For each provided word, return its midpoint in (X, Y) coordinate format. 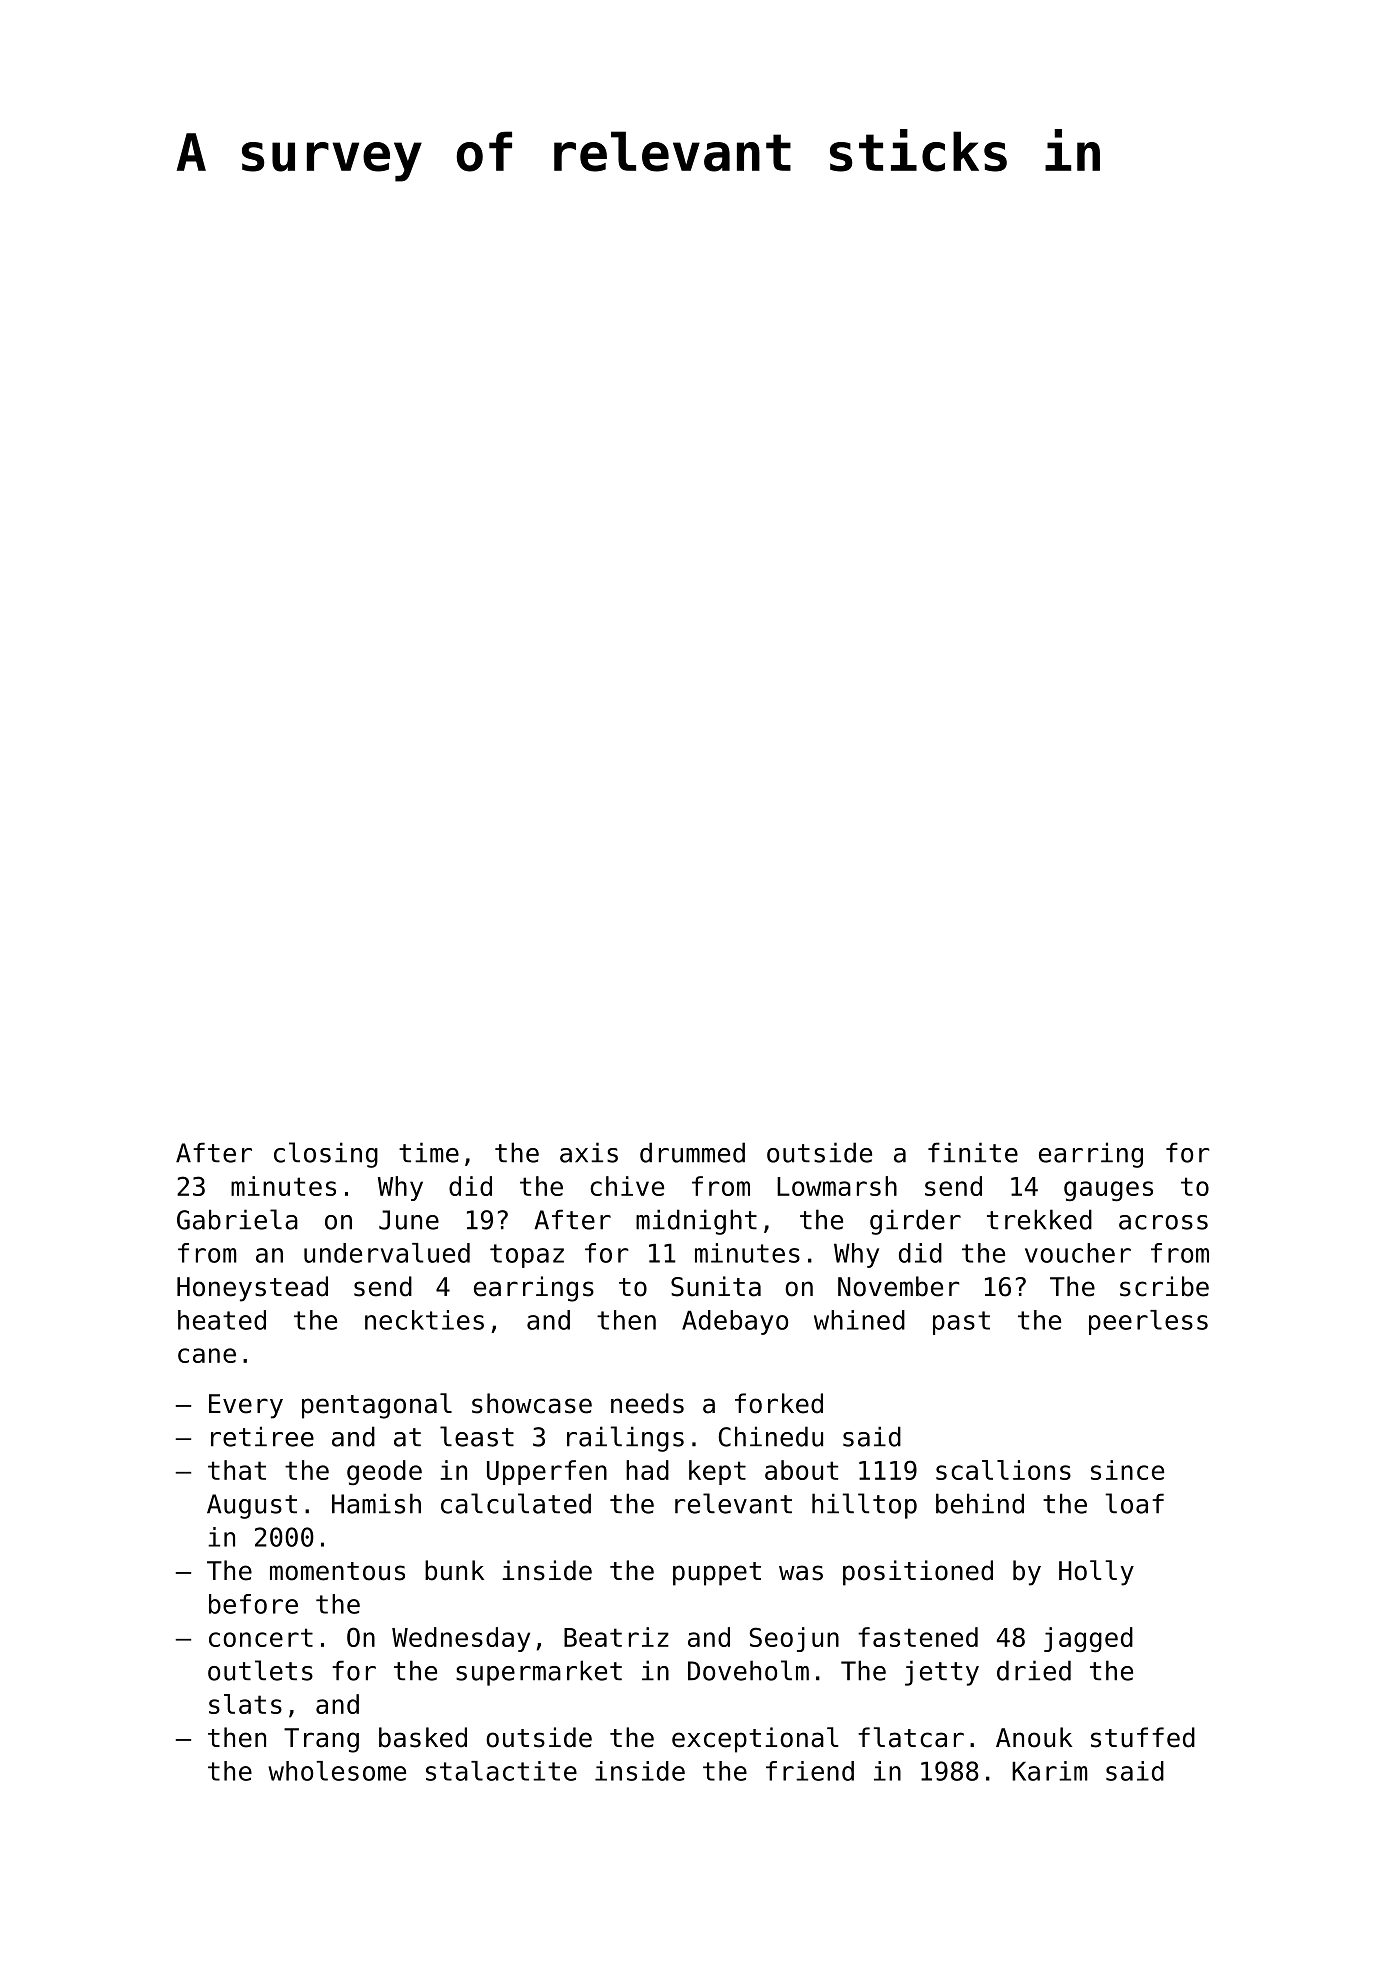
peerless (1148, 1322)
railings (625, 1439)
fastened (918, 1637)
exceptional (755, 1740)
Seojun (794, 1639)
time (429, 1152)
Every (246, 1406)
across (1163, 1222)
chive (627, 1186)
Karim (1050, 1771)
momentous (337, 1571)
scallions (1003, 1470)
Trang (321, 1740)
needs (647, 1403)
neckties (424, 1320)
